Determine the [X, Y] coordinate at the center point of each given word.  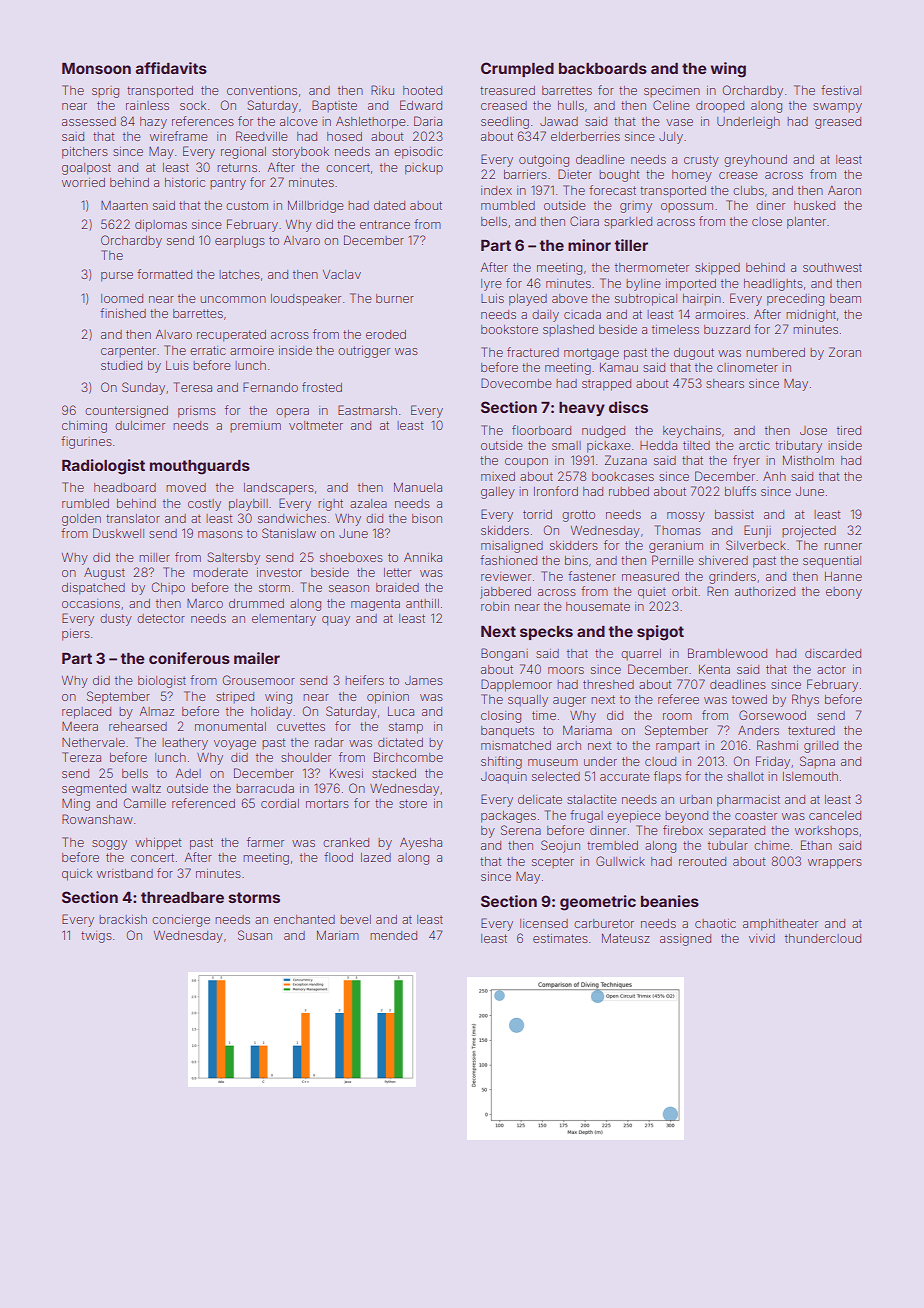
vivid [762, 938]
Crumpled [517, 69]
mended [393, 935]
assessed [89, 121]
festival [841, 90]
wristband [125, 873]
